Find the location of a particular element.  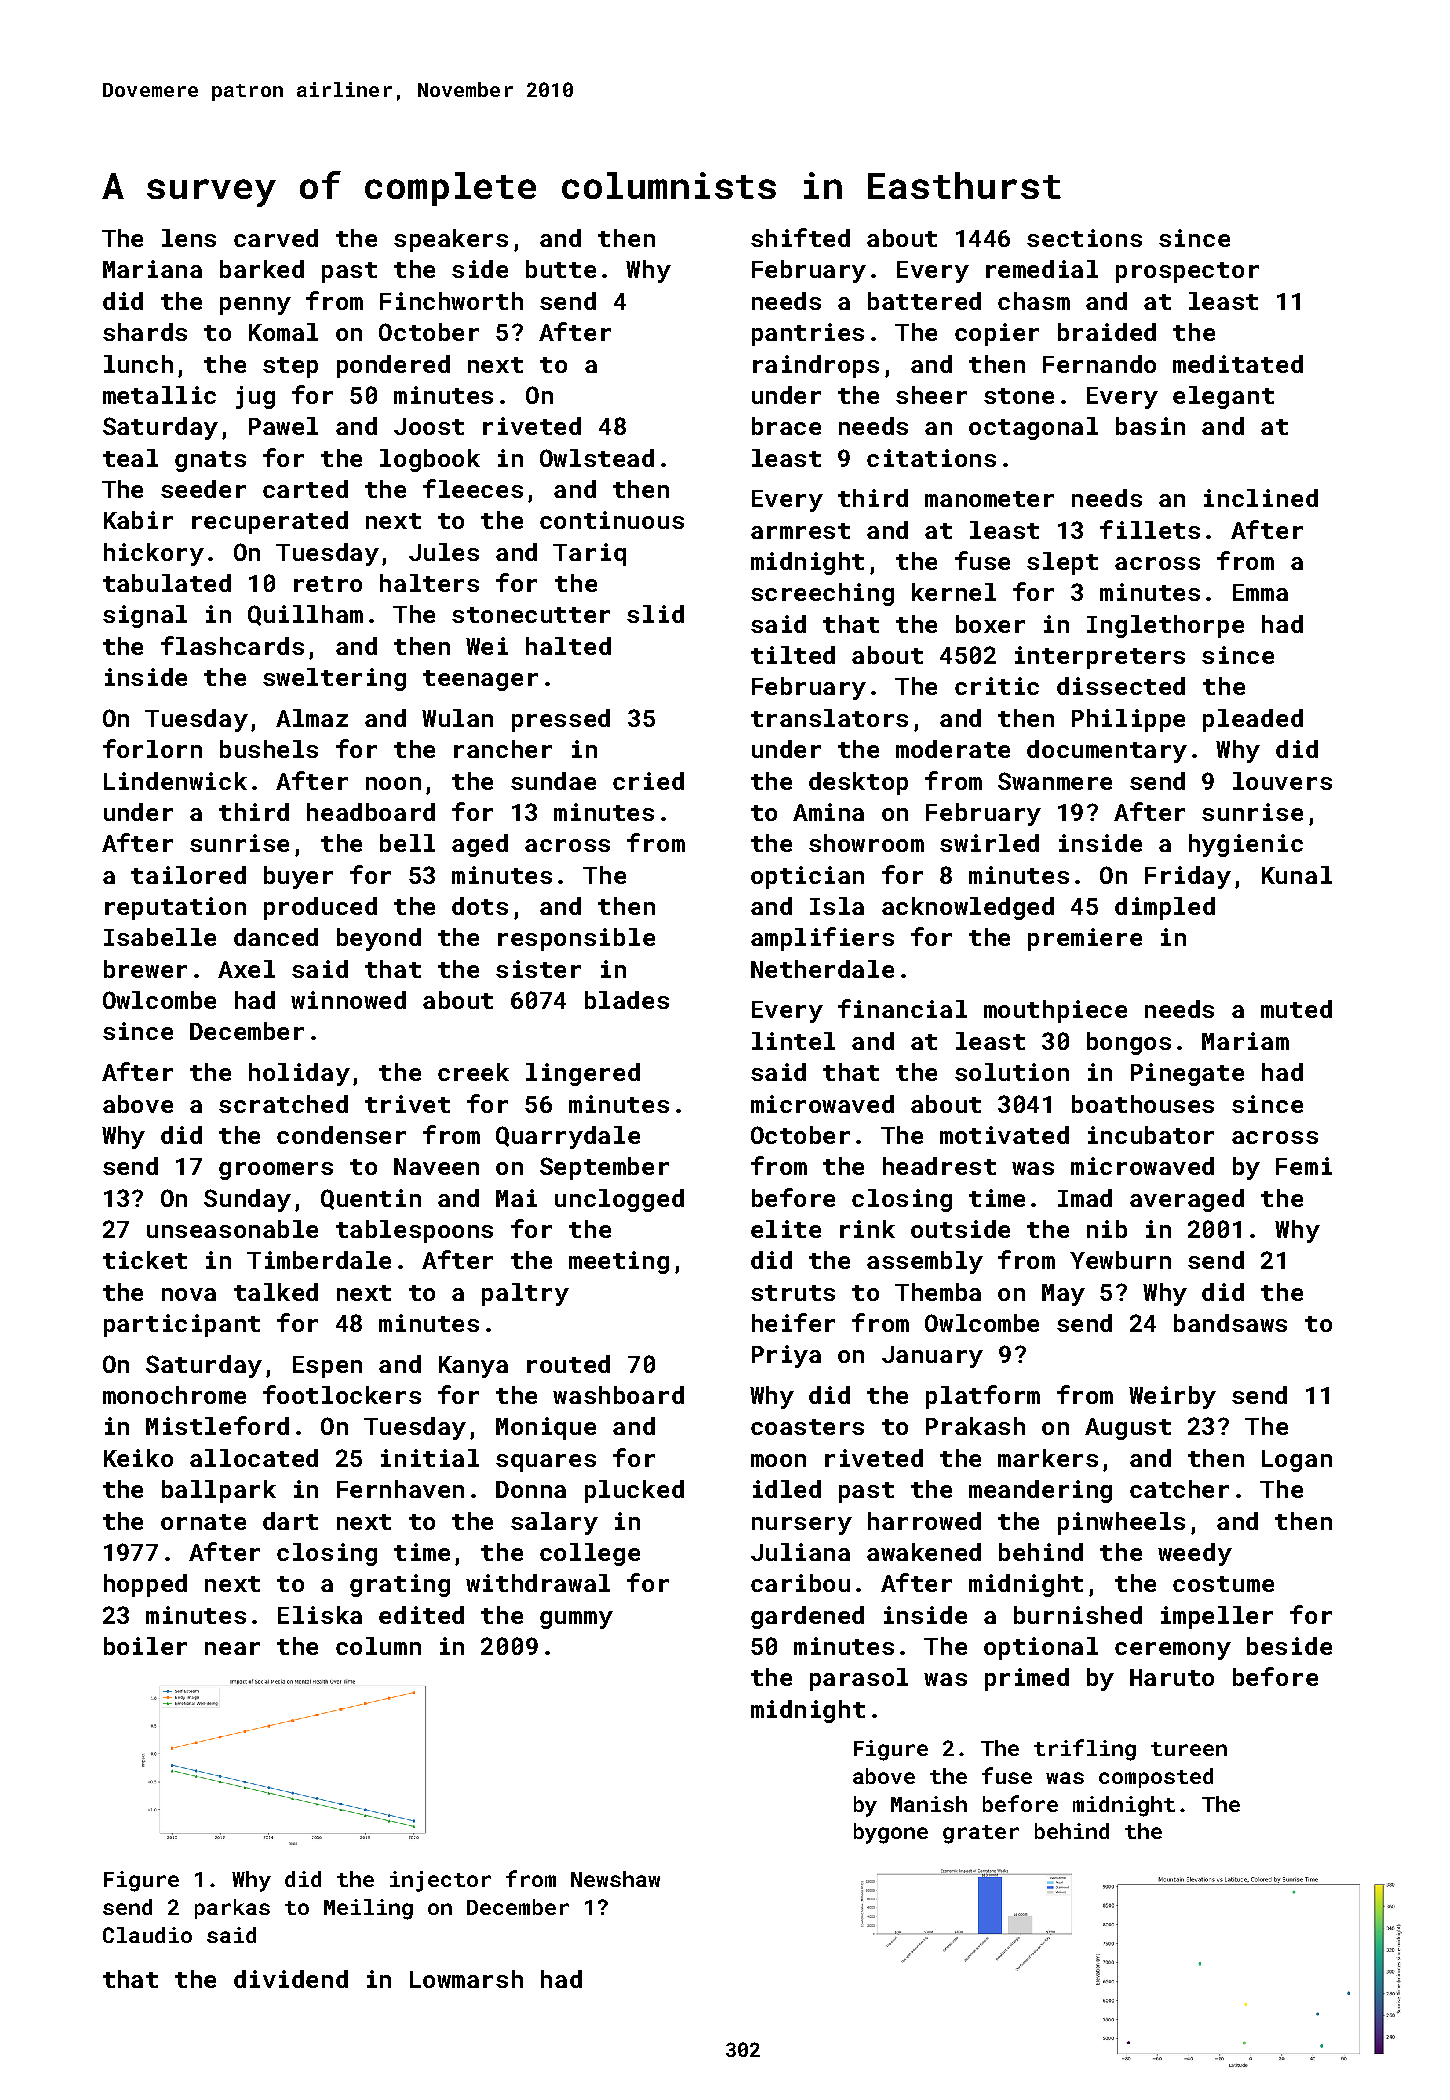

bygone is located at coordinates (891, 1833).
